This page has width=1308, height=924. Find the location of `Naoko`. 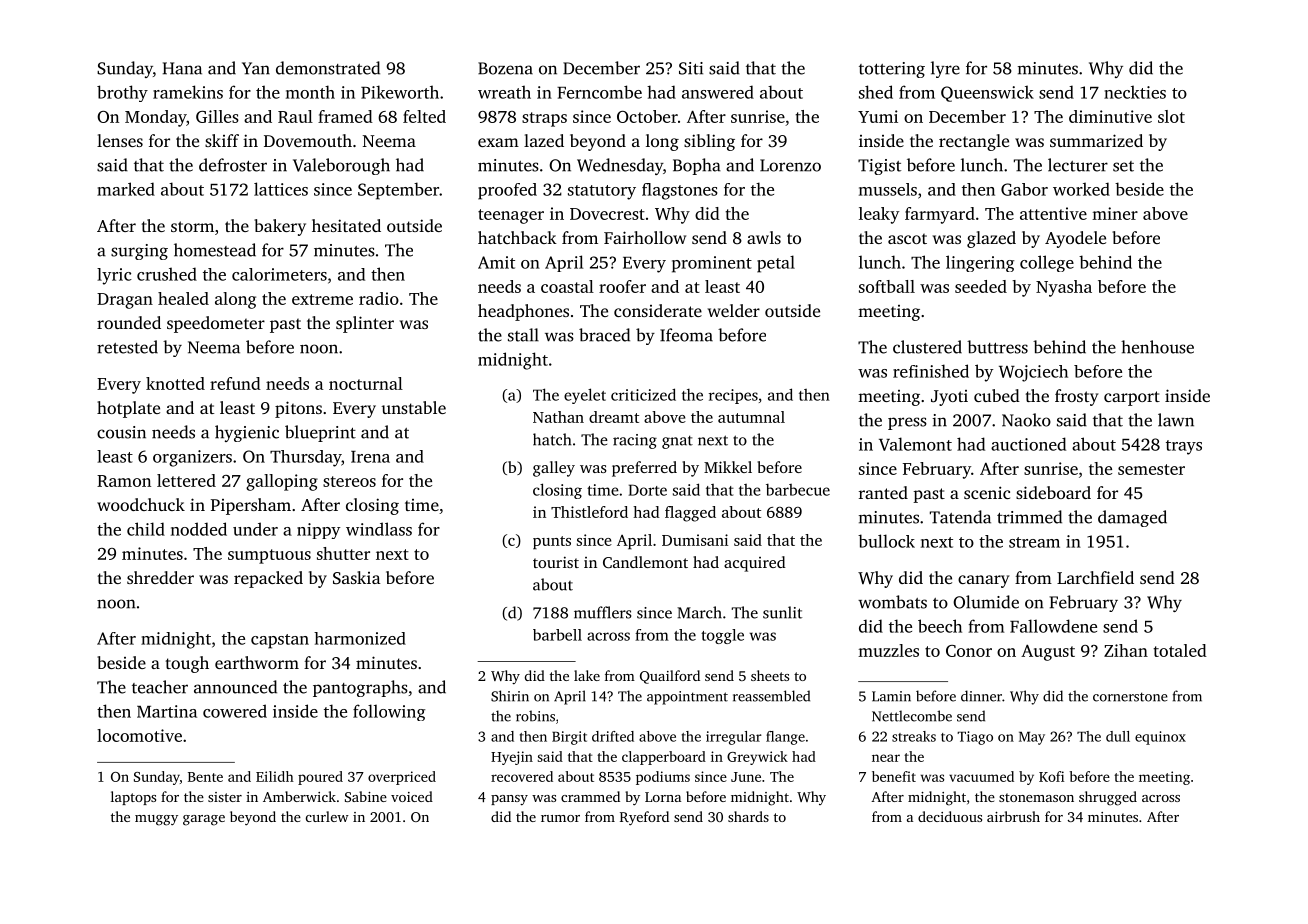

Naoko is located at coordinates (1026, 420).
